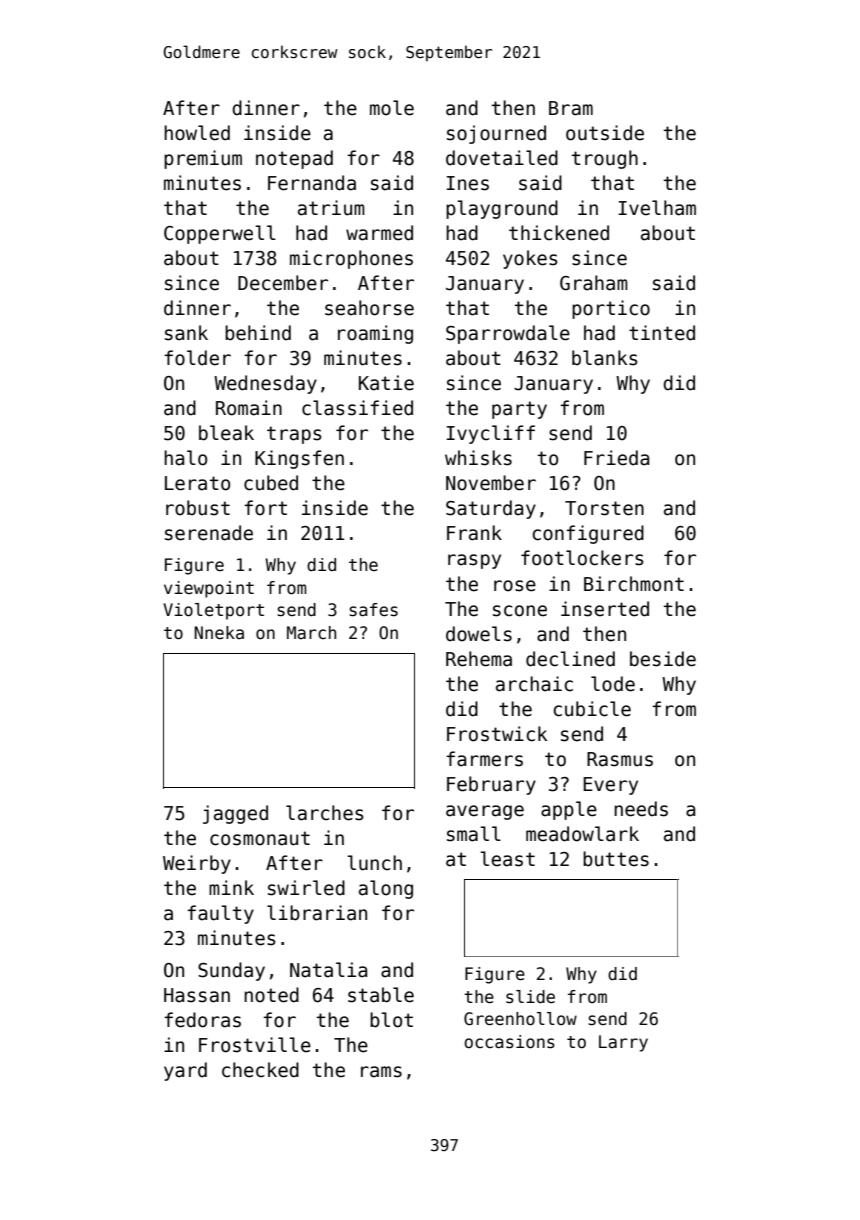 The height and width of the document is (1220, 860). I want to click on occasions, so click(509, 1042).
